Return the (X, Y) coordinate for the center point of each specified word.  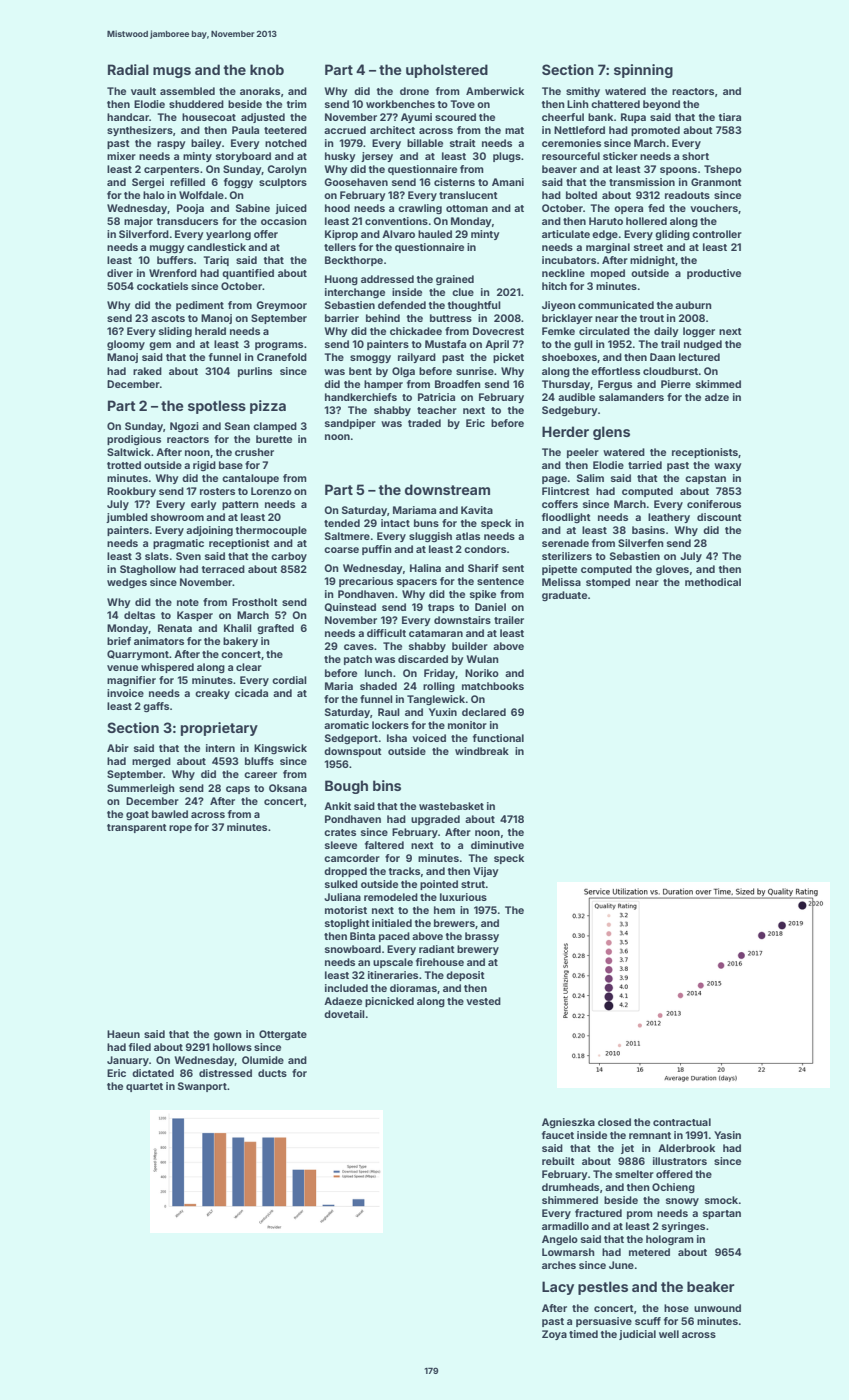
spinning (643, 71)
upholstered (447, 71)
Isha (397, 738)
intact (395, 523)
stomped (608, 583)
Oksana (288, 788)
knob (267, 69)
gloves (672, 570)
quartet (144, 1087)
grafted (275, 629)
